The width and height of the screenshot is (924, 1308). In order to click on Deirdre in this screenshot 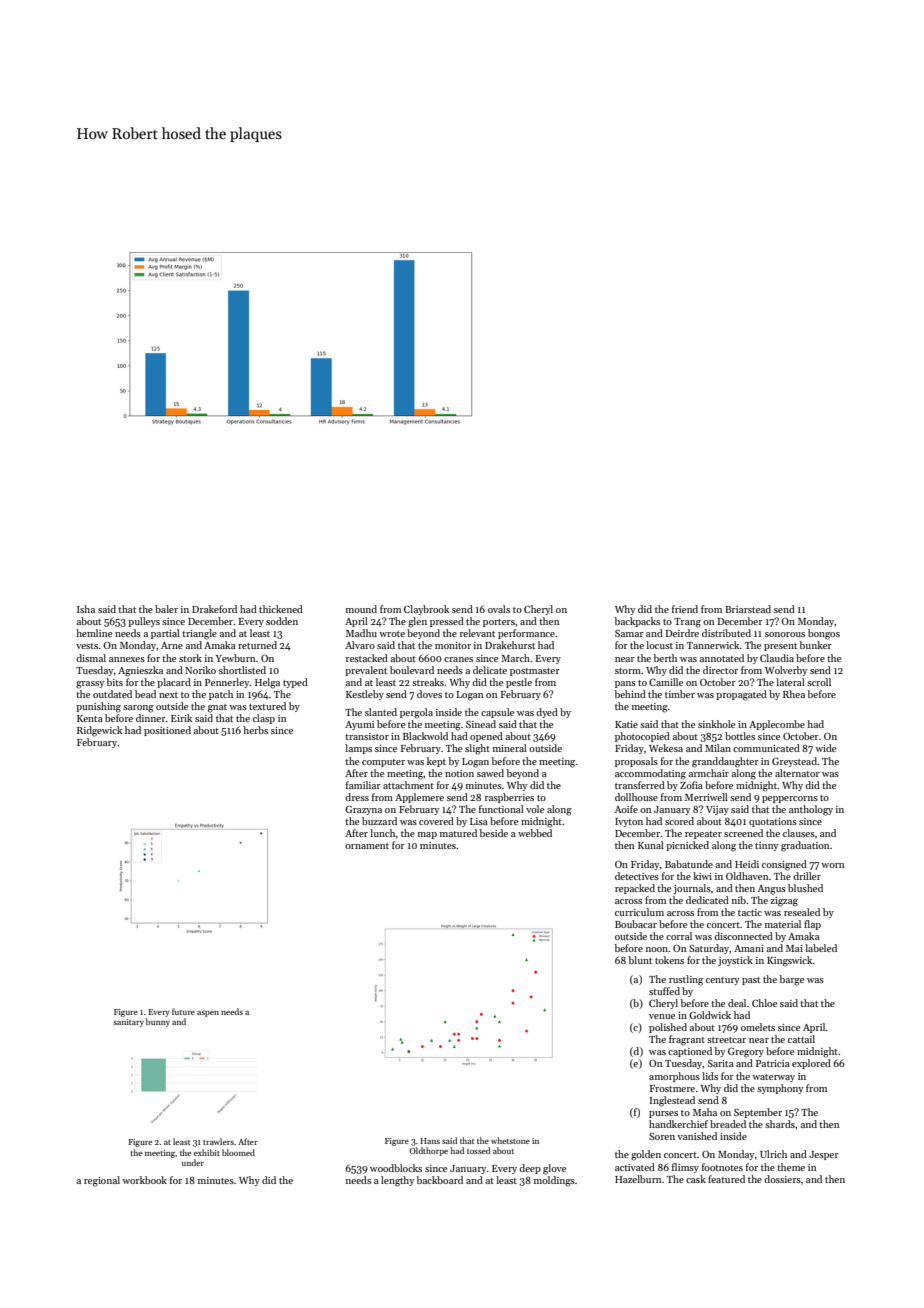, I will do `click(682, 633)`.
